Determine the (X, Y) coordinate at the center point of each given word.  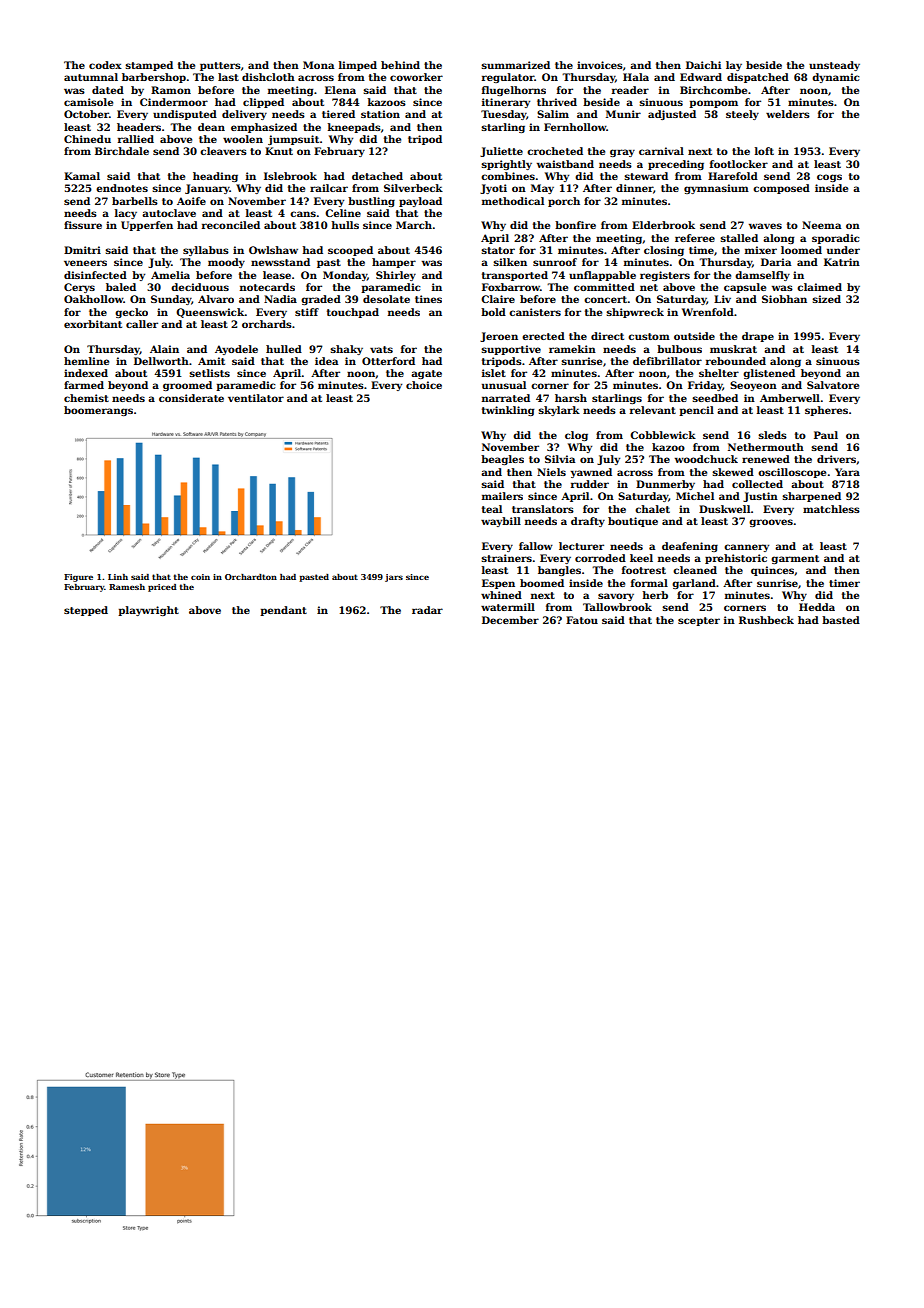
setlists (209, 373)
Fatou (582, 620)
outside (694, 336)
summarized (515, 65)
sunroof (555, 262)
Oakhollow (93, 299)
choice (424, 385)
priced (162, 588)
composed (781, 189)
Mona (318, 65)
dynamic (836, 78)
